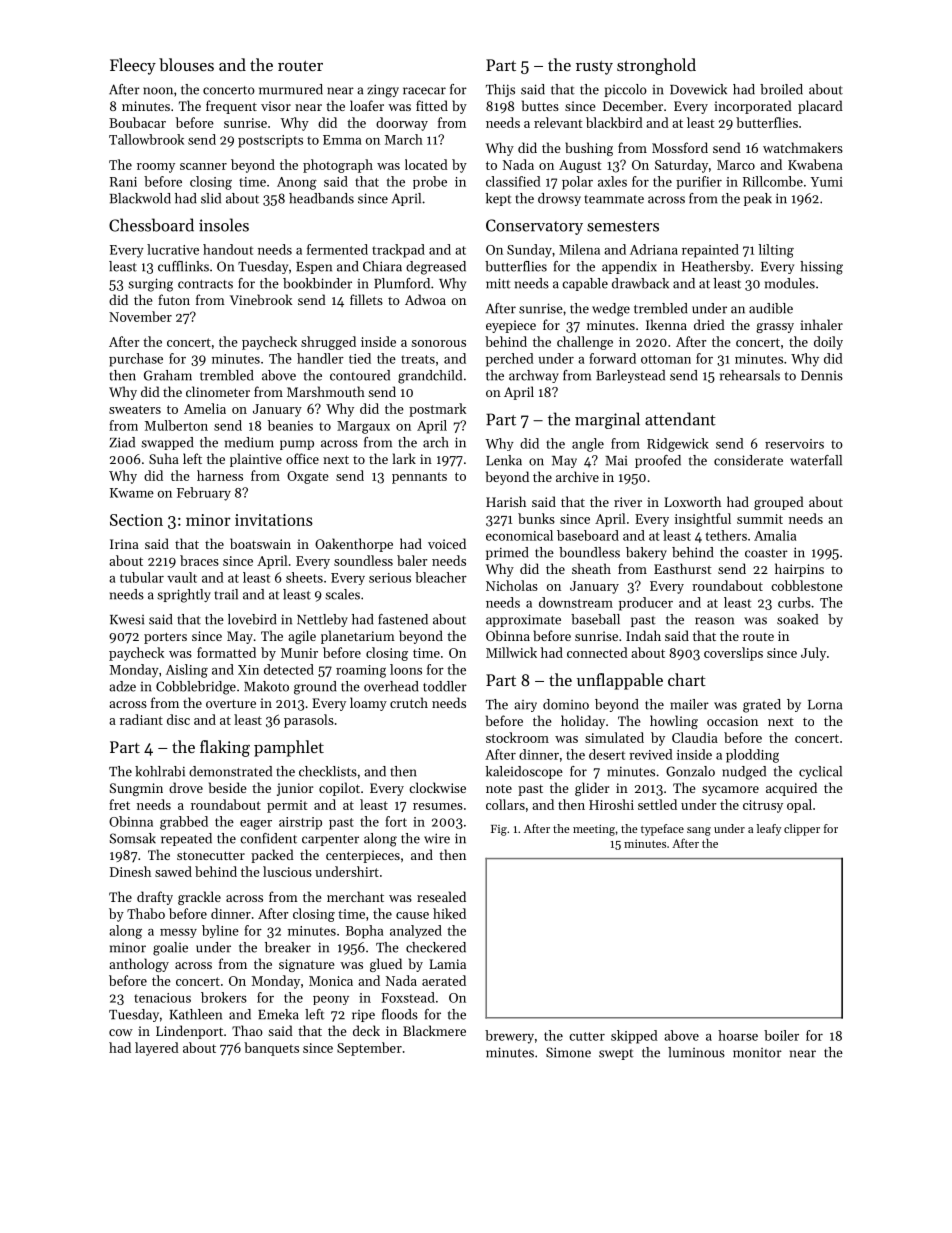  I want to click on doily, so click(828, 343).
